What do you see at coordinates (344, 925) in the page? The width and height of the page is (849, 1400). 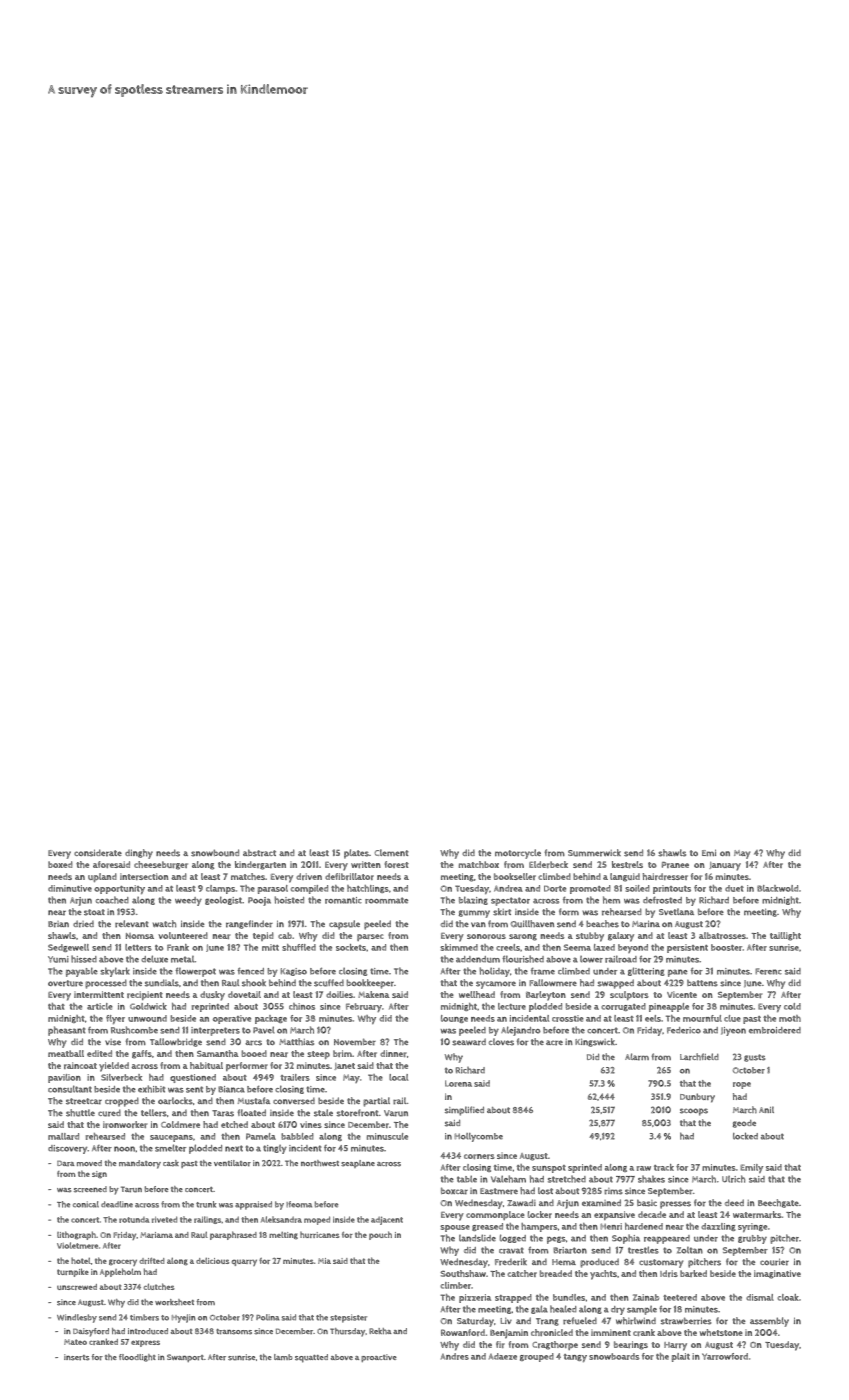 I see `capsule` at bounding box center [344, 925].
